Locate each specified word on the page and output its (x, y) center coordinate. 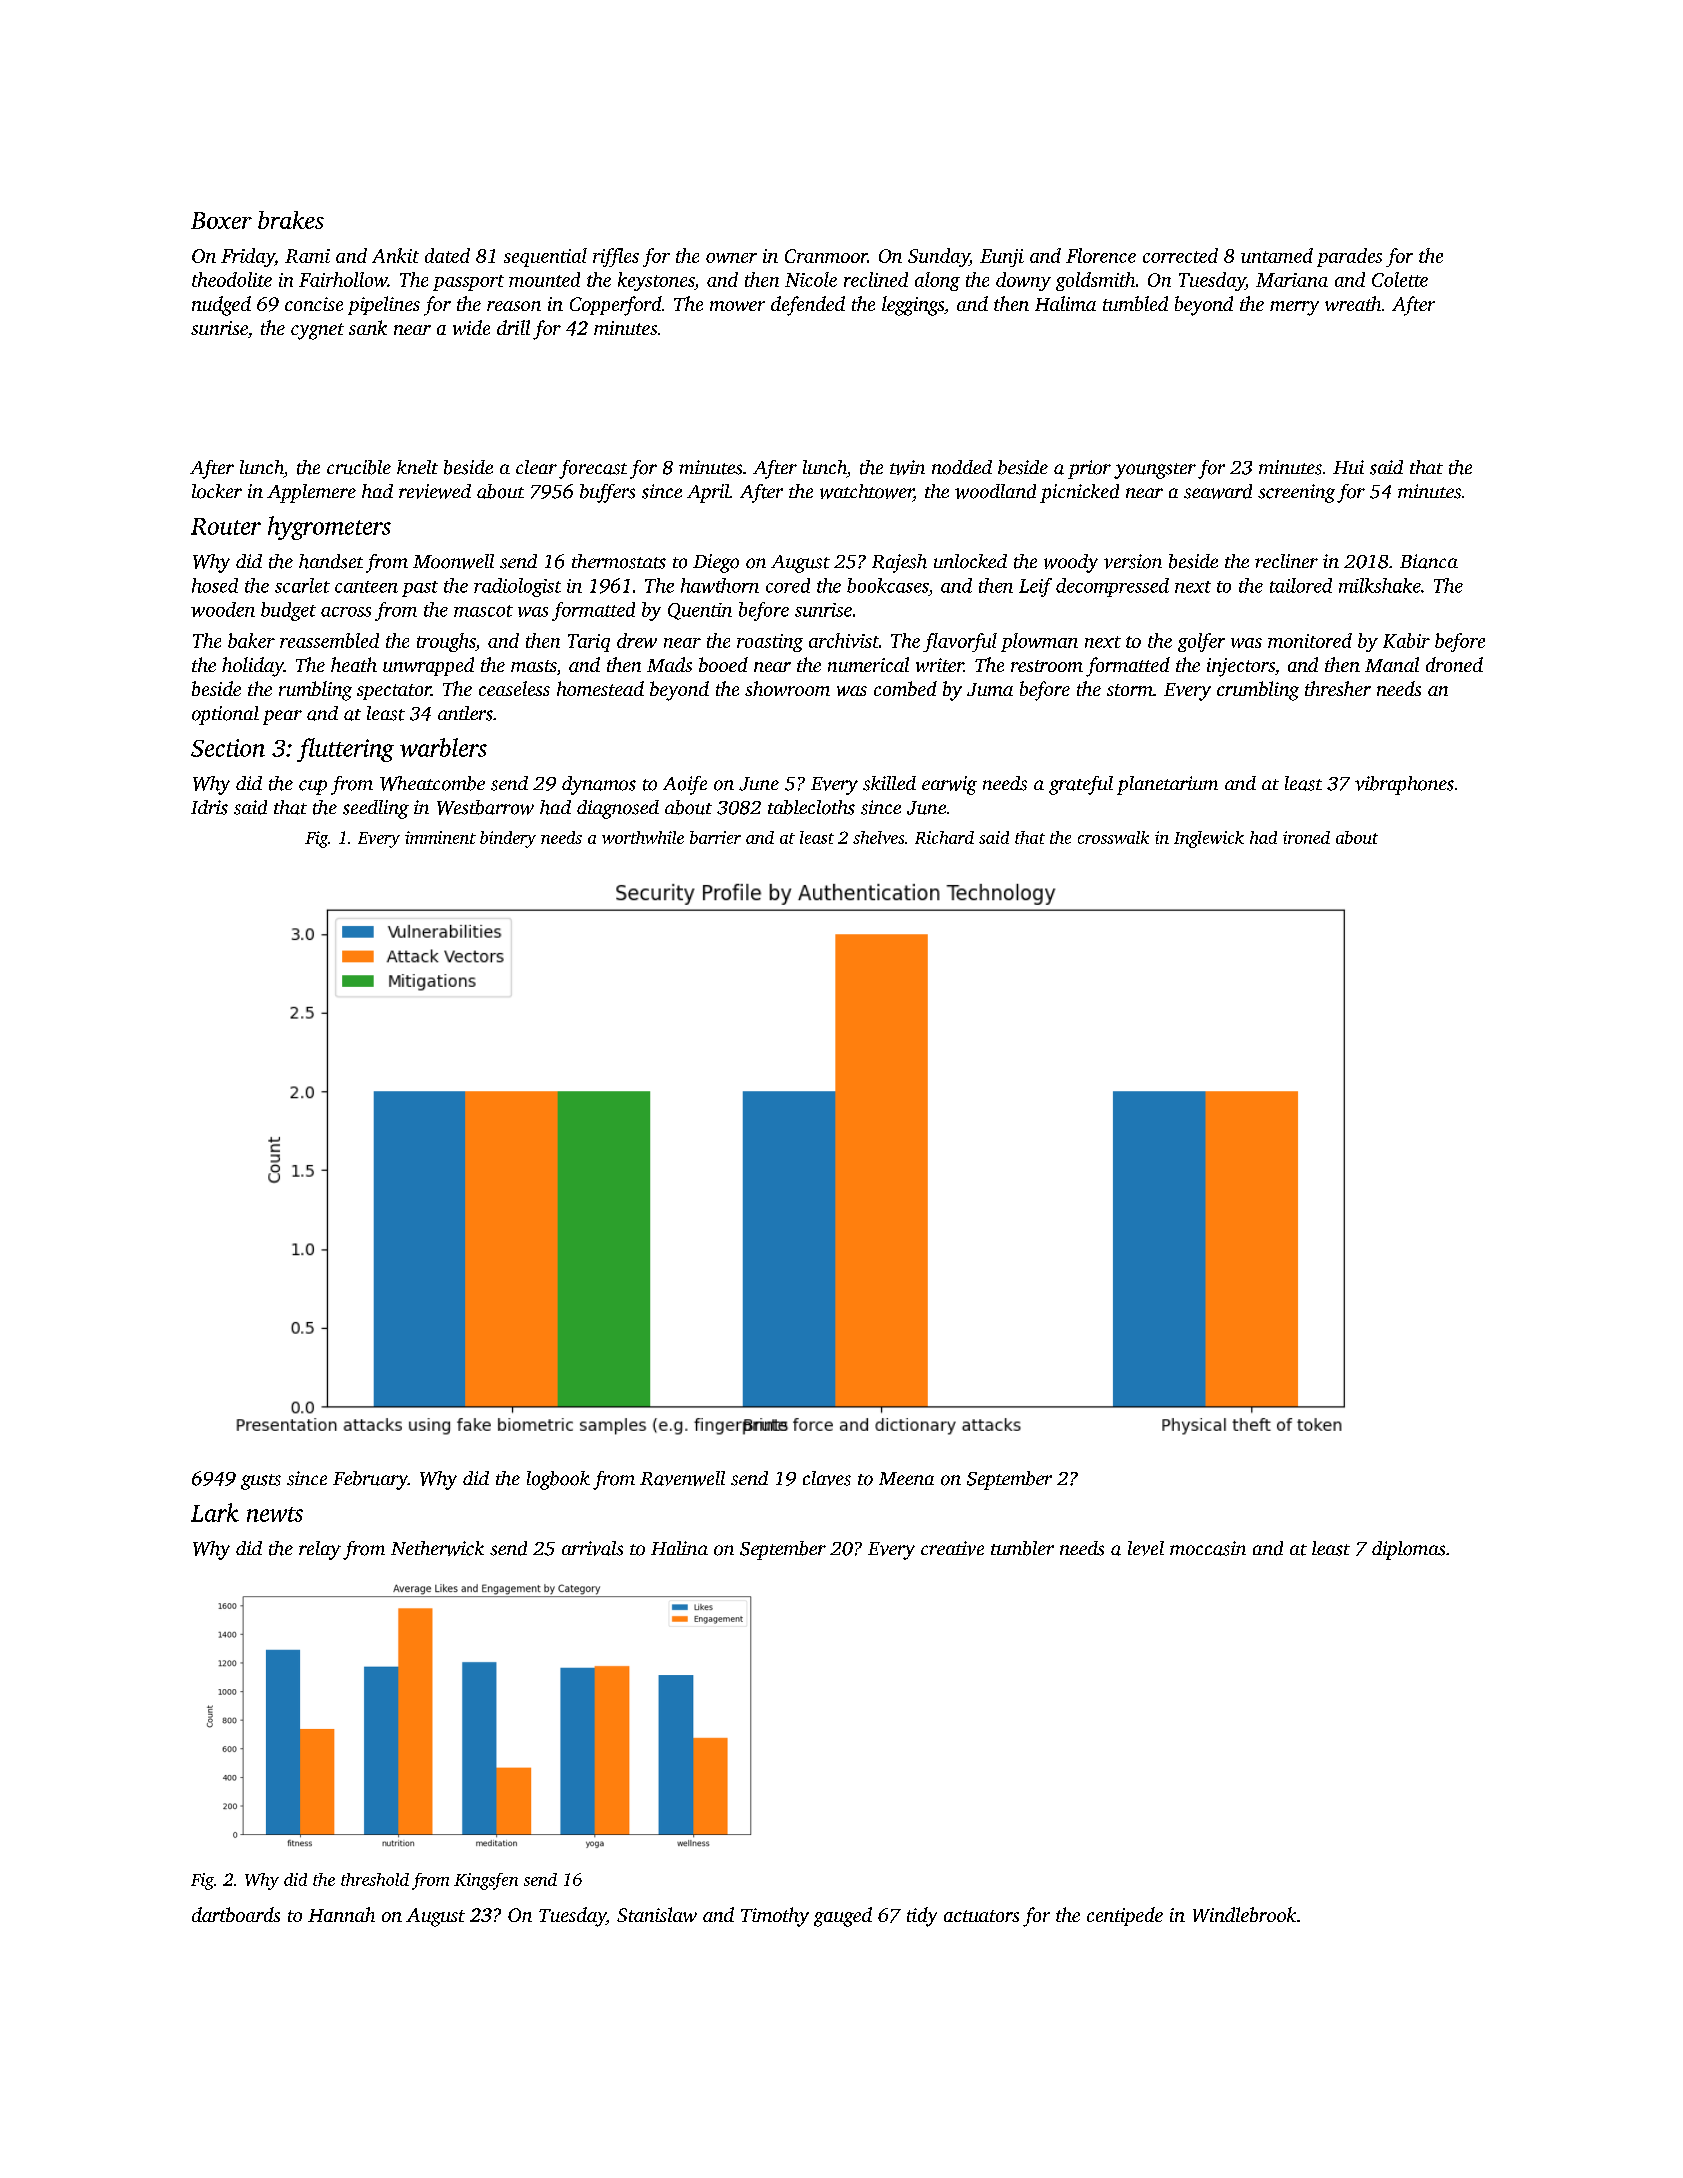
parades (1349, 257)
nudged (221, 306)
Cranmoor (826, 256)
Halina (679, 1548)
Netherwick (437, 1548)
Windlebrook (1244, 1914)
